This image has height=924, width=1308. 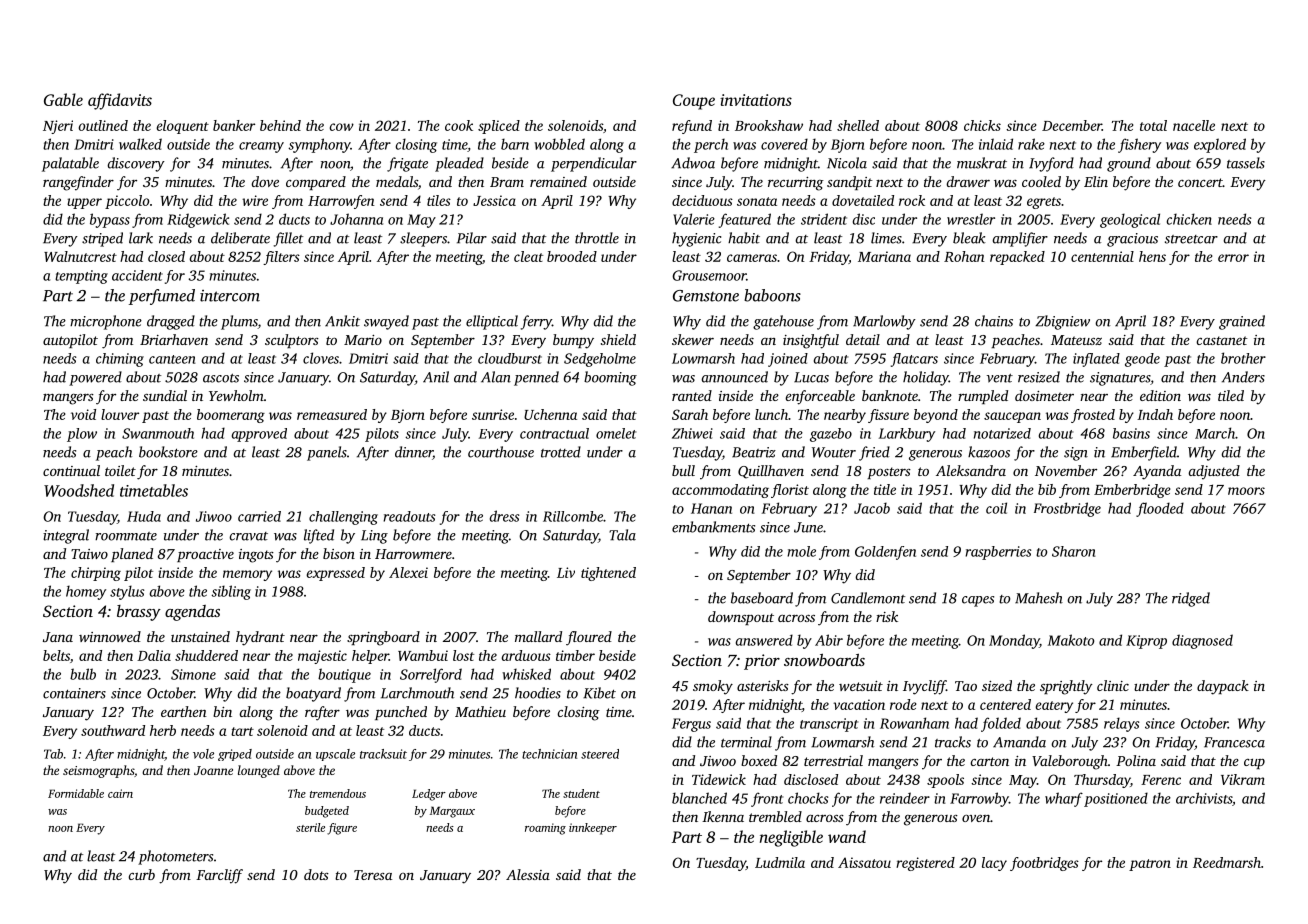 I want to click on timber, so click(x=575, y=655).
